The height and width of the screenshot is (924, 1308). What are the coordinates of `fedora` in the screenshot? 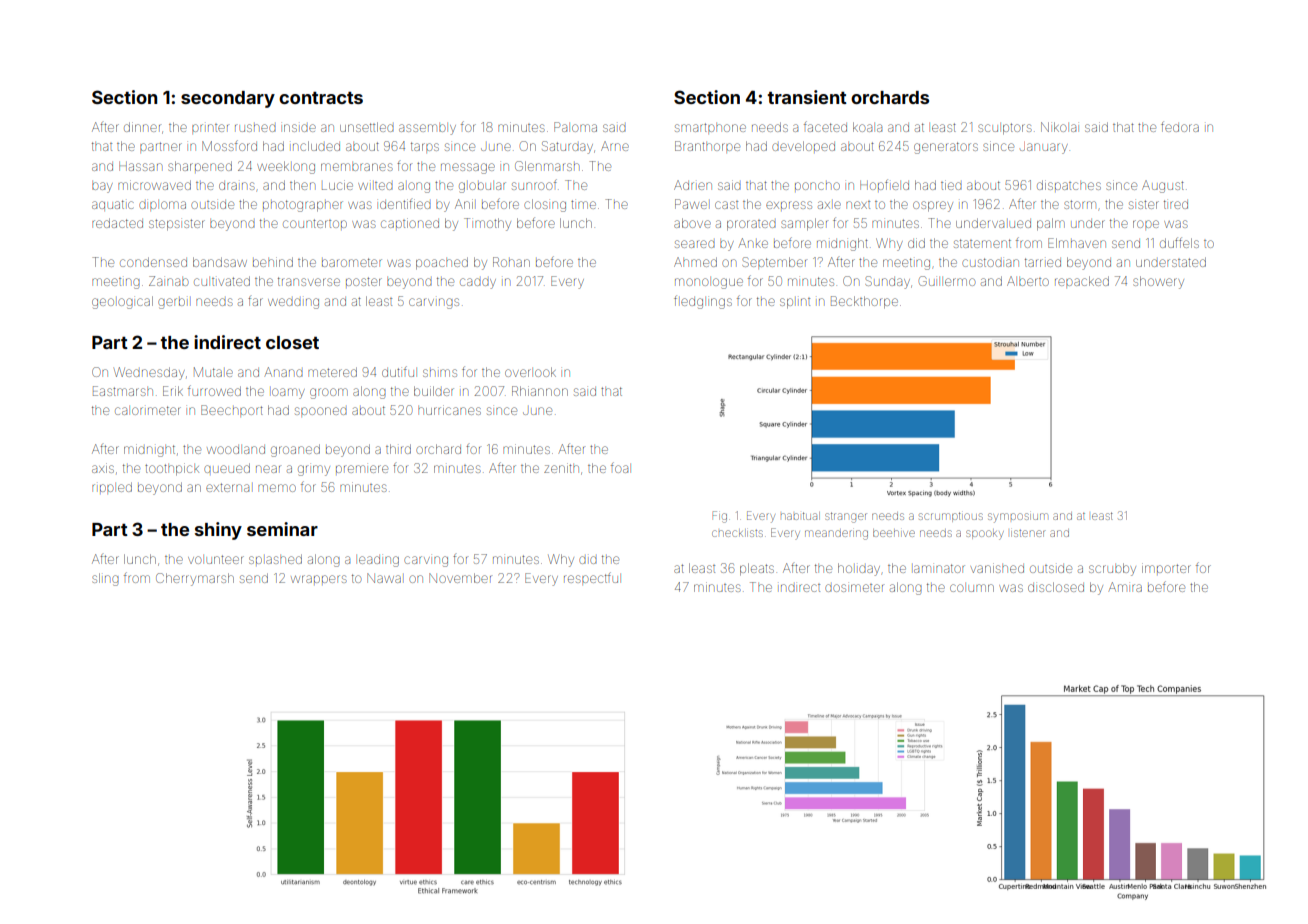 It's located at (1180, 126).
